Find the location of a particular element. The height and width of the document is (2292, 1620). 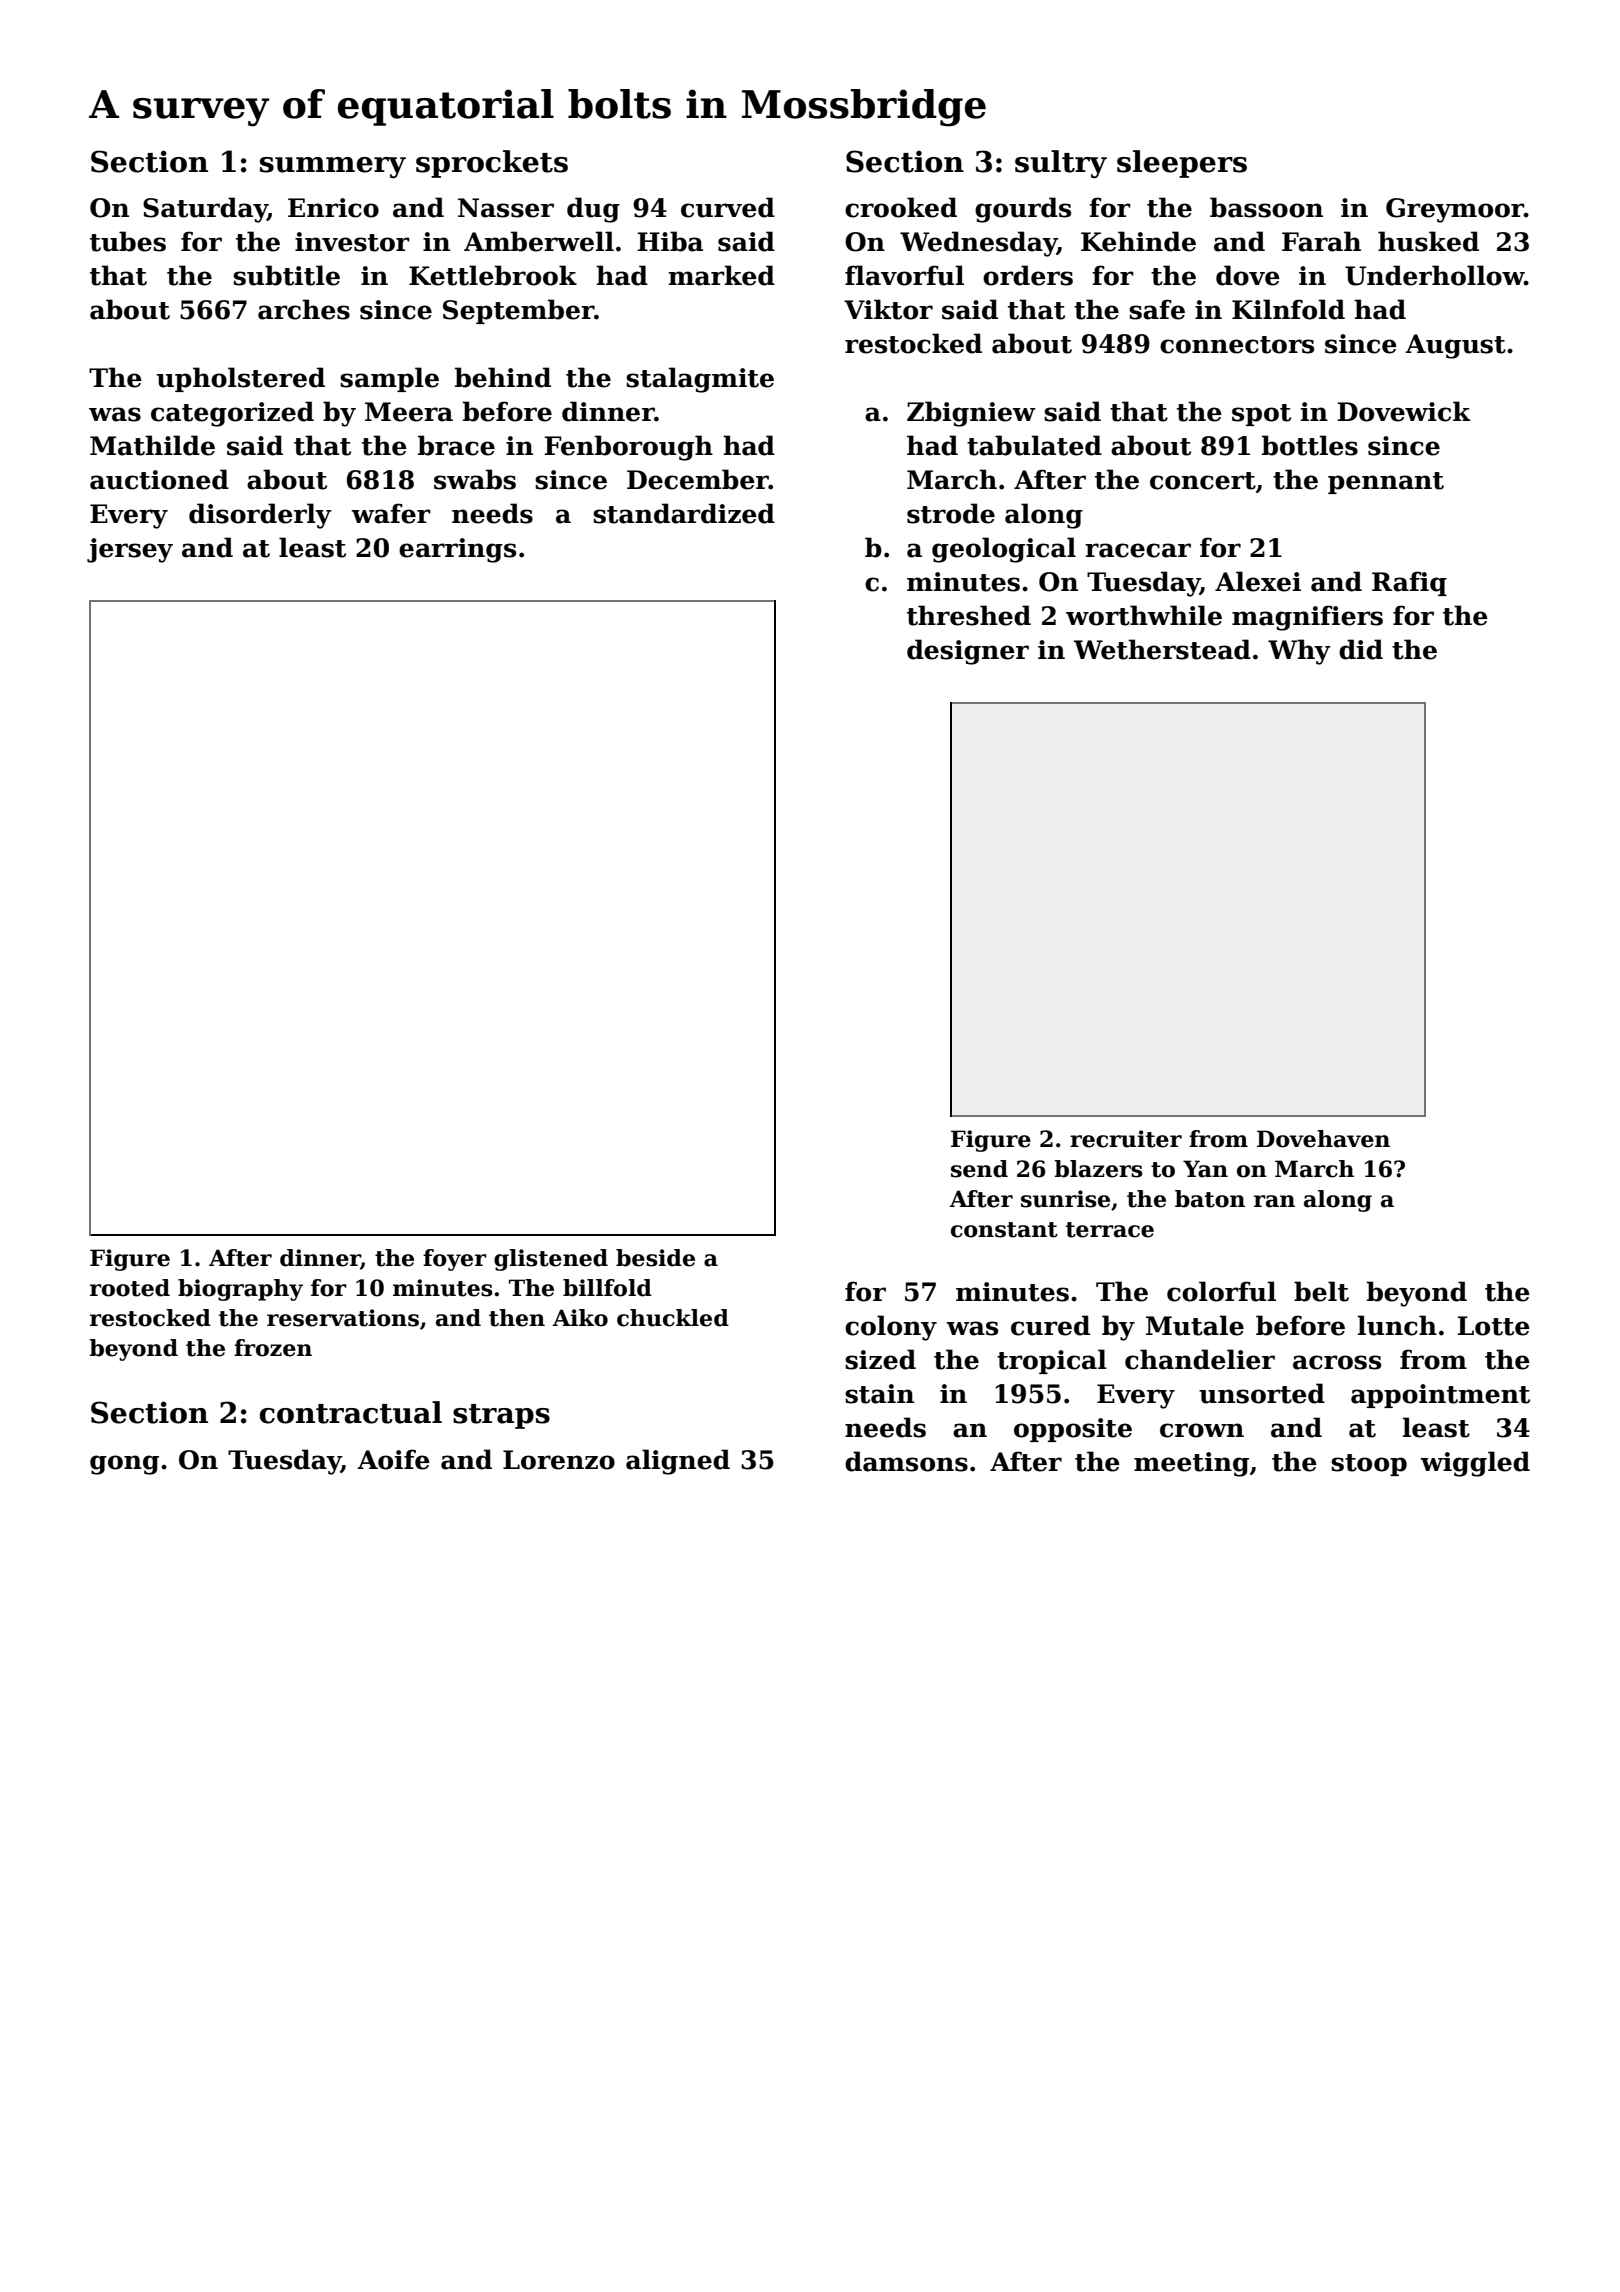

then is located at coordinates (517, 1318).
